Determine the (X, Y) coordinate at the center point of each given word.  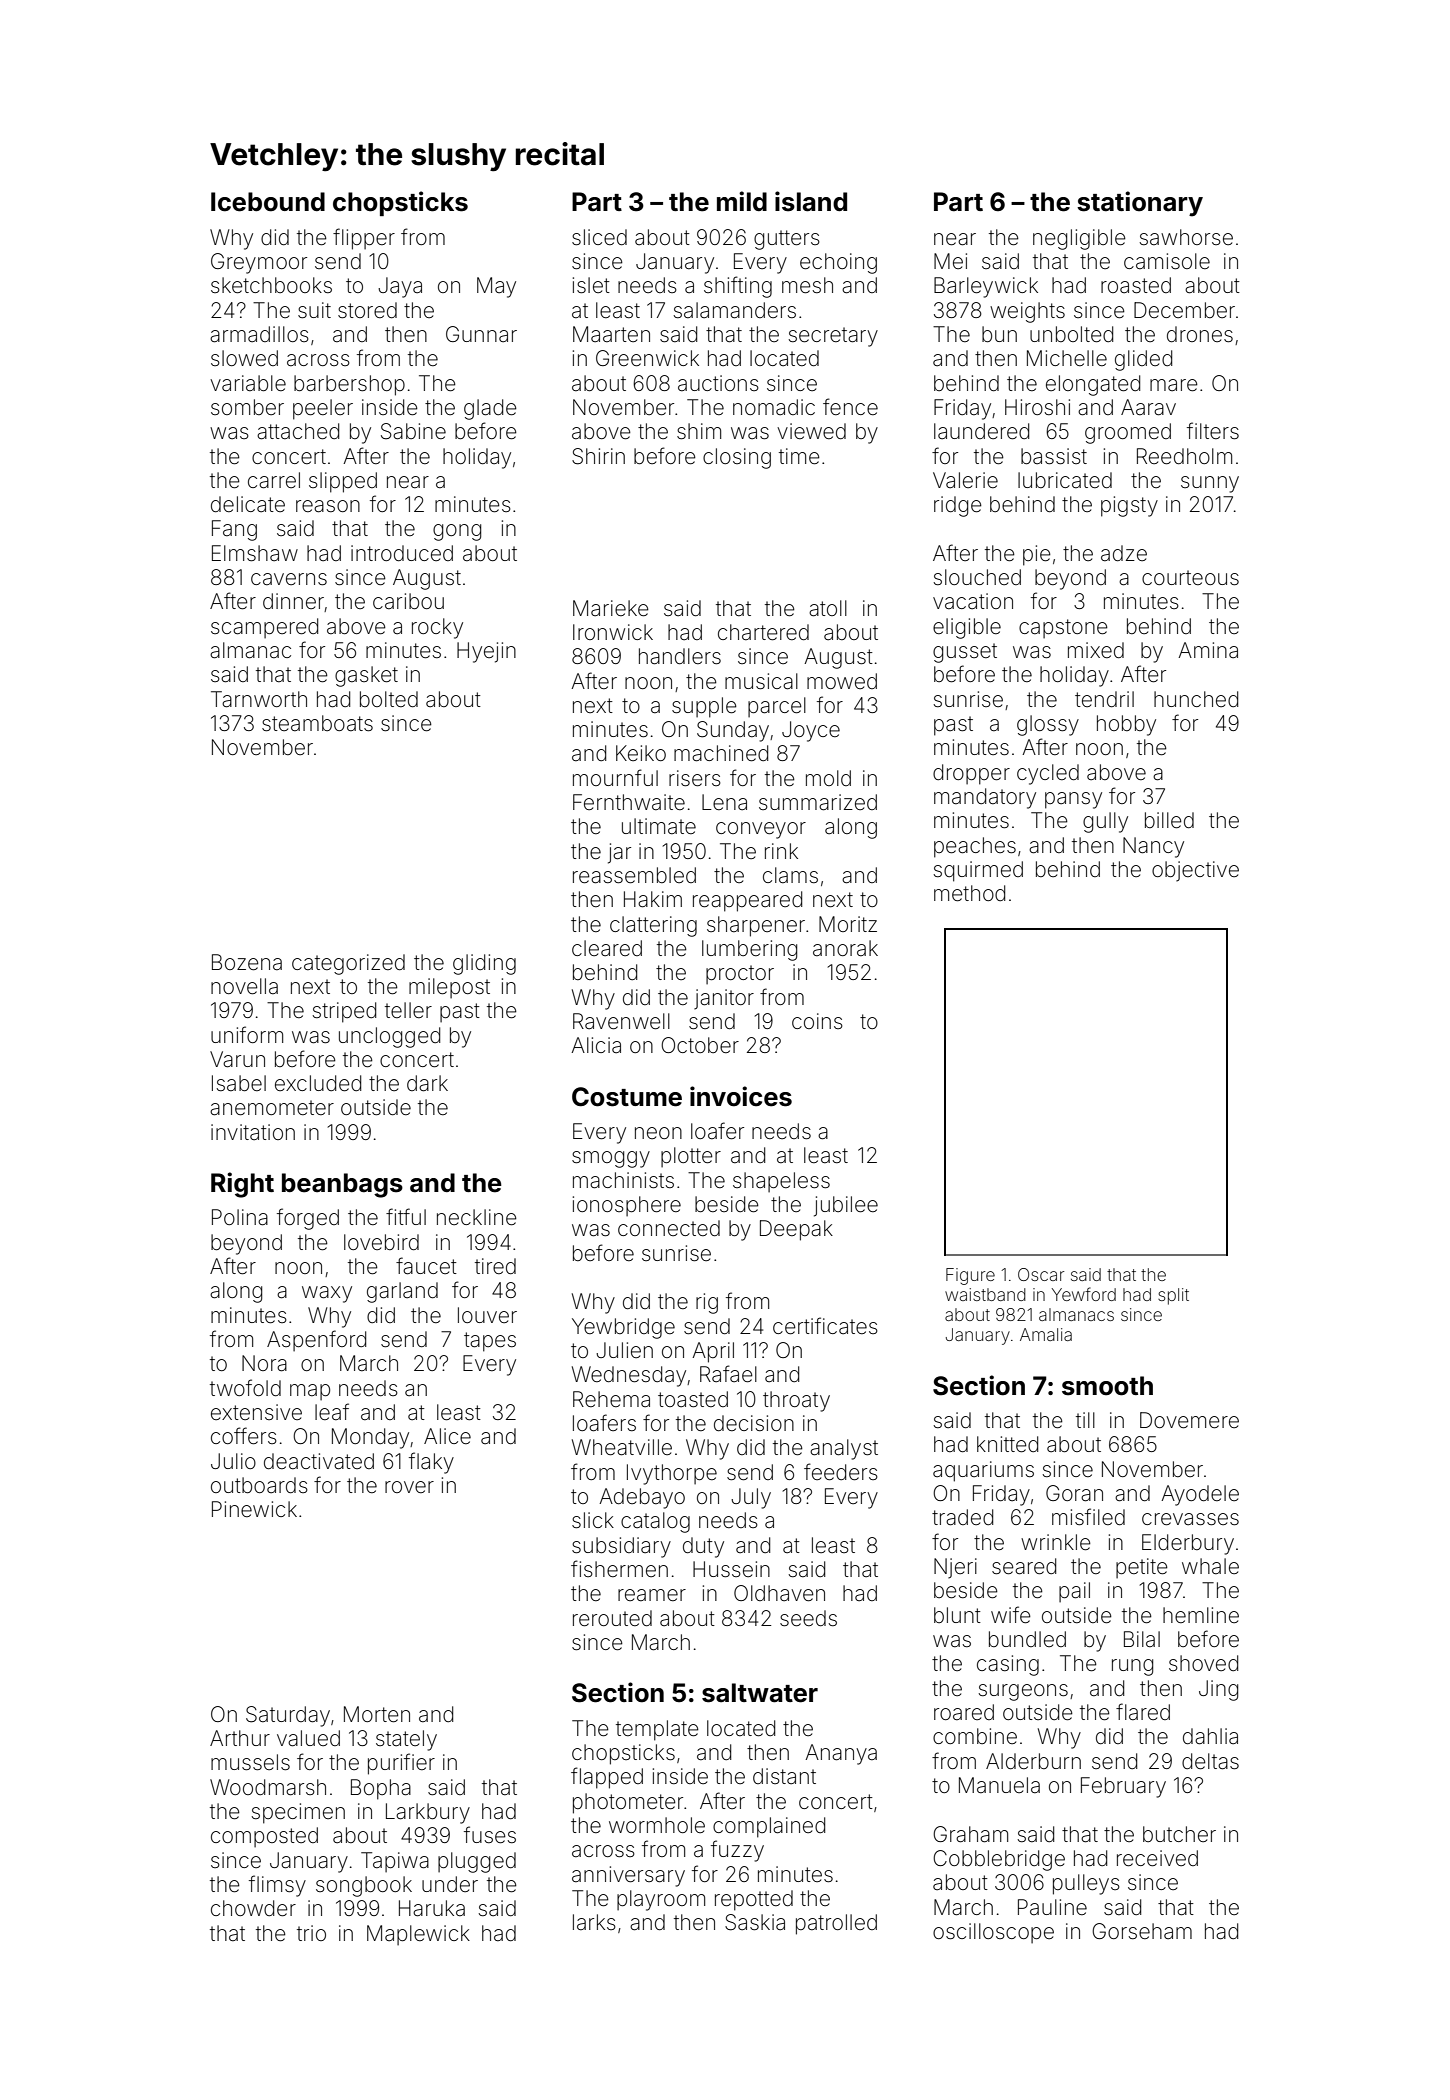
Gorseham (1142, 1931)
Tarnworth (259, 699)
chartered (763, 632)
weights (1027, 312)
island (811, 201)
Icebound (268, 202)
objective (1195, 871)
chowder (253, 1908)
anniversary (628, 1876)
